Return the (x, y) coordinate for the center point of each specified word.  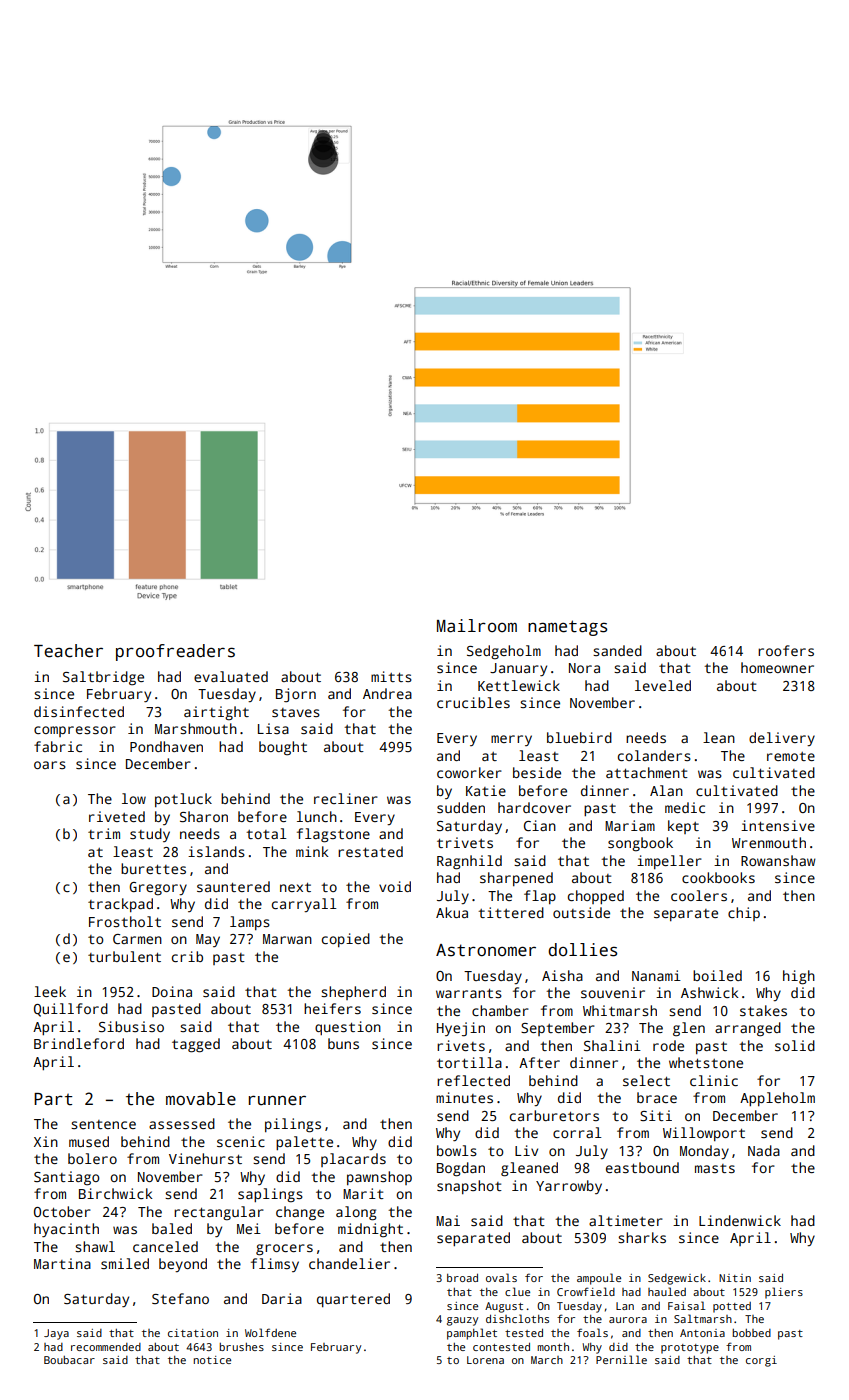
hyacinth (66, 1230)
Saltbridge (103, 678)
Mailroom (477, 626)
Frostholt (125, 921)
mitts (391, 676)
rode (668, 1045)
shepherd (353, 993)
